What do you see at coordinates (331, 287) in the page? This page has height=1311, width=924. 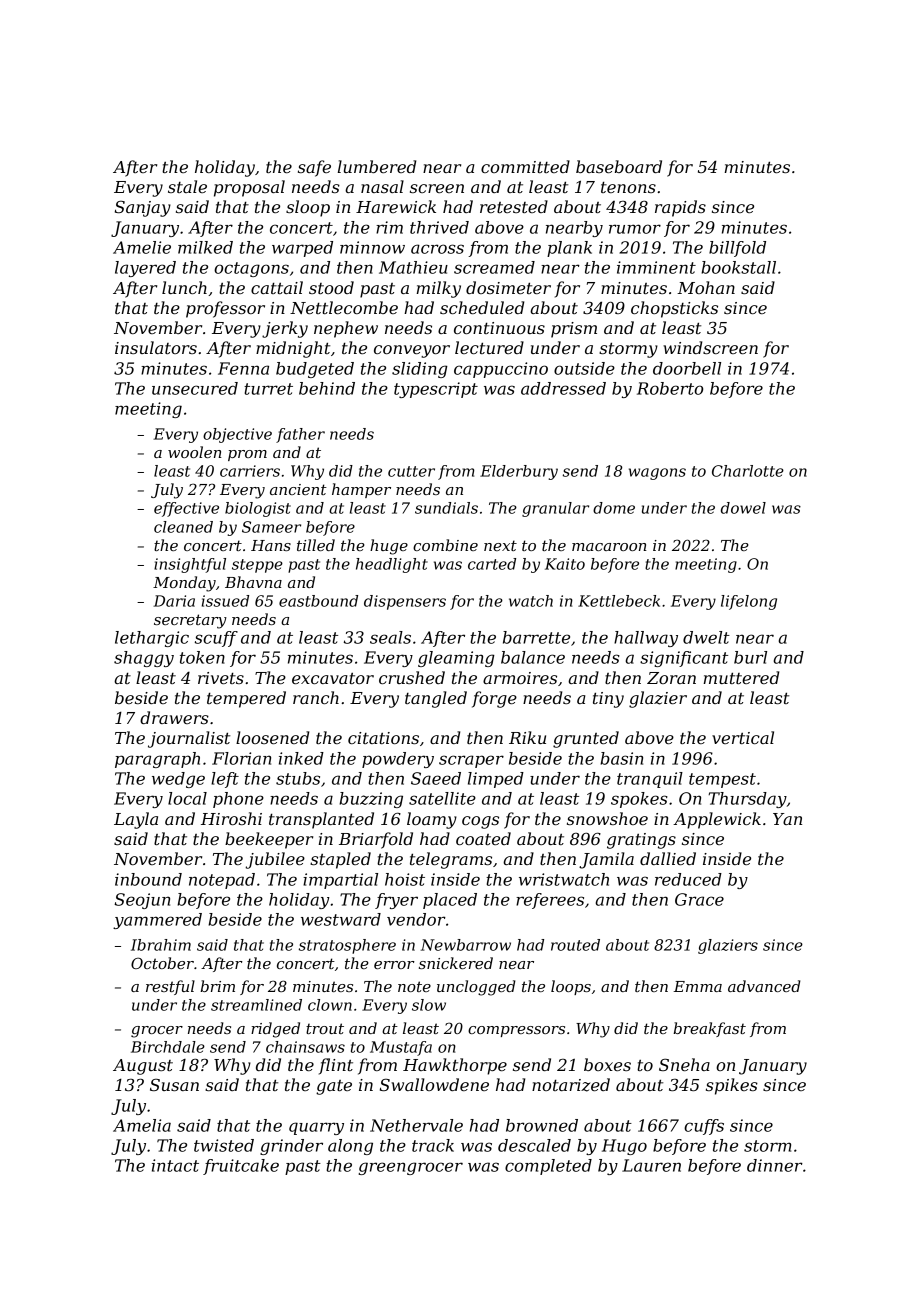 I see `stood` at bounding box center [331, 287].
